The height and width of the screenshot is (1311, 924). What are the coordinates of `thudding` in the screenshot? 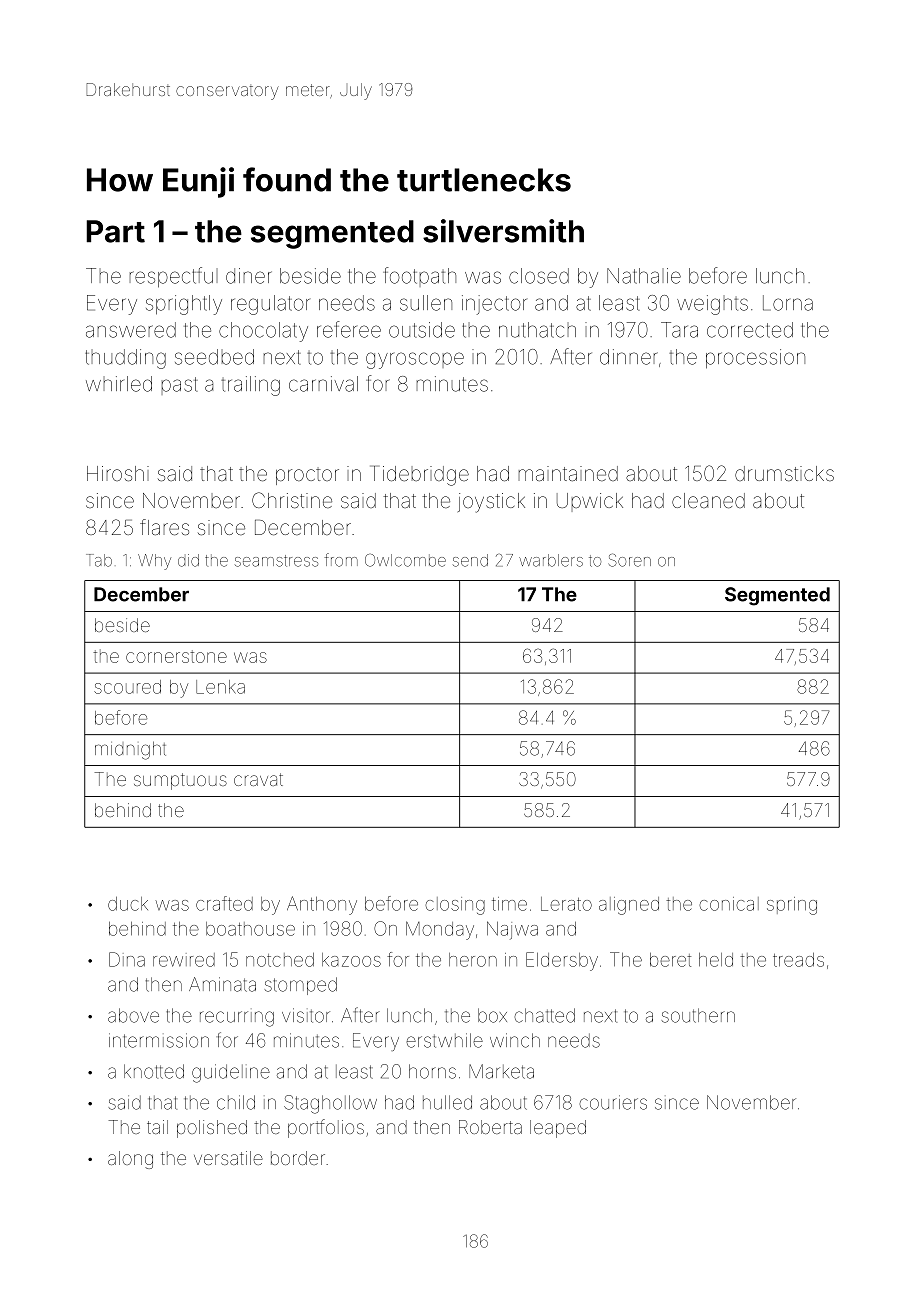 It's located at (125, 359).
